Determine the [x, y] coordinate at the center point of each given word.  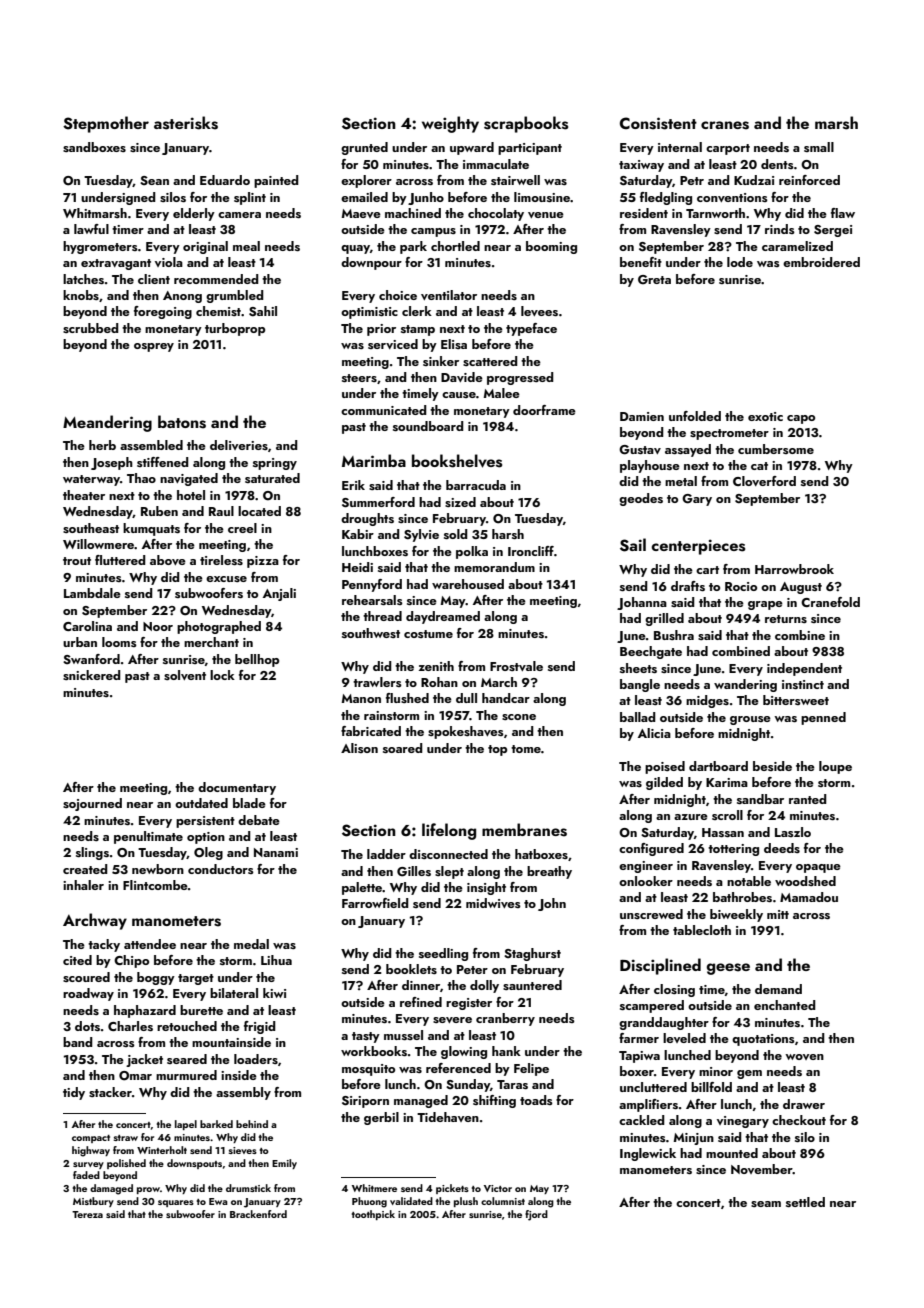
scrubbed [91, 328]
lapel [186, 1125]
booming [551, 247]
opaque [818, 868]
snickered [92, 675]
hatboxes [541, 854]
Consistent [658, 123]
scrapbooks [526, 124]
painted [276, 181]
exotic [765, 416]
